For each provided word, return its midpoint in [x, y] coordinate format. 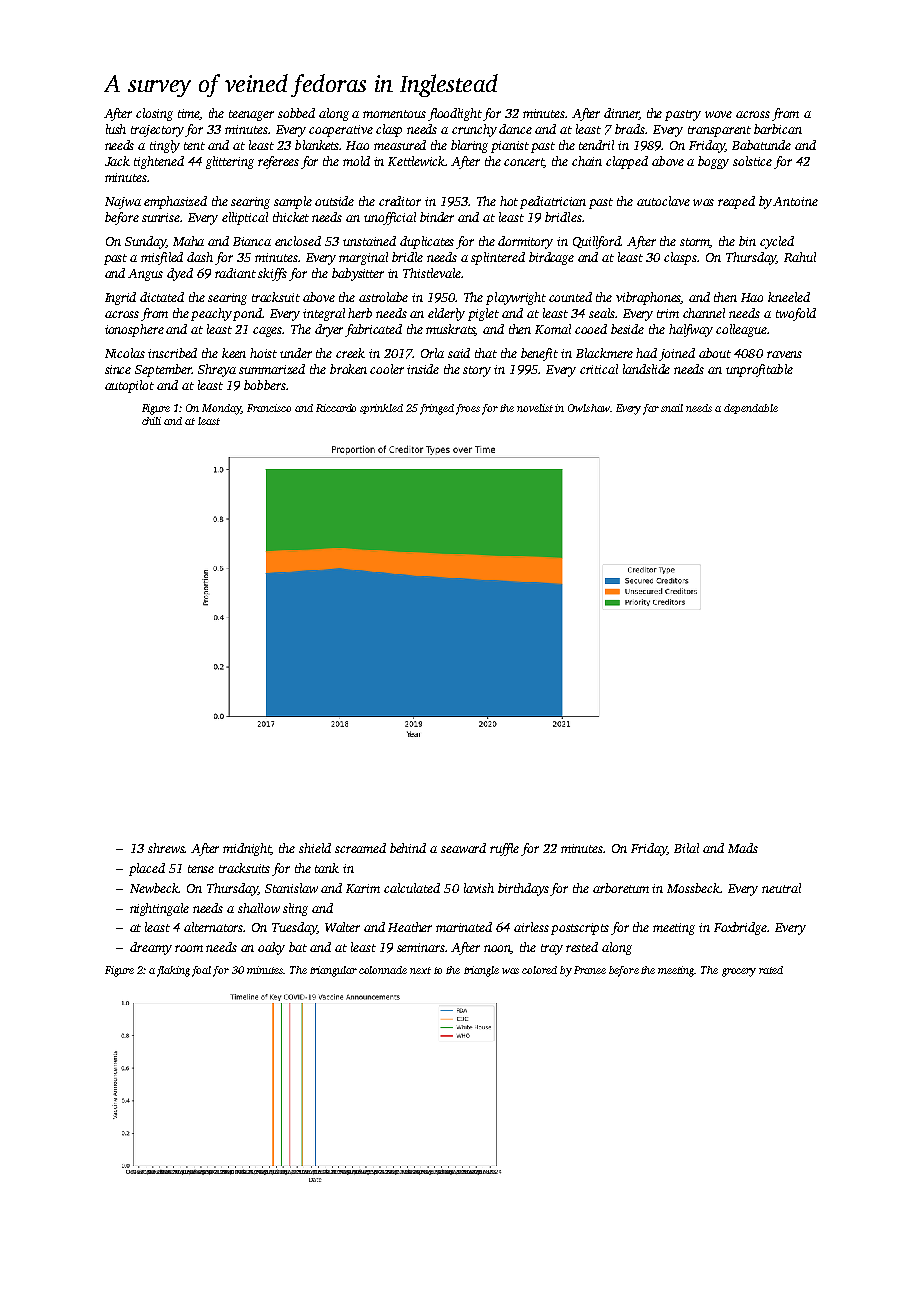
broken [348, 369]
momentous [394, 114]
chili [151, 421]
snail [672, 408]
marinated [464, 927]
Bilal [686, 848]
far [651, 409]
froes [468, 409]
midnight [247, 849]
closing [154, 114]
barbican [778, 129]
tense [201, 869]
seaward [463, 848]
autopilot [129, 386]
